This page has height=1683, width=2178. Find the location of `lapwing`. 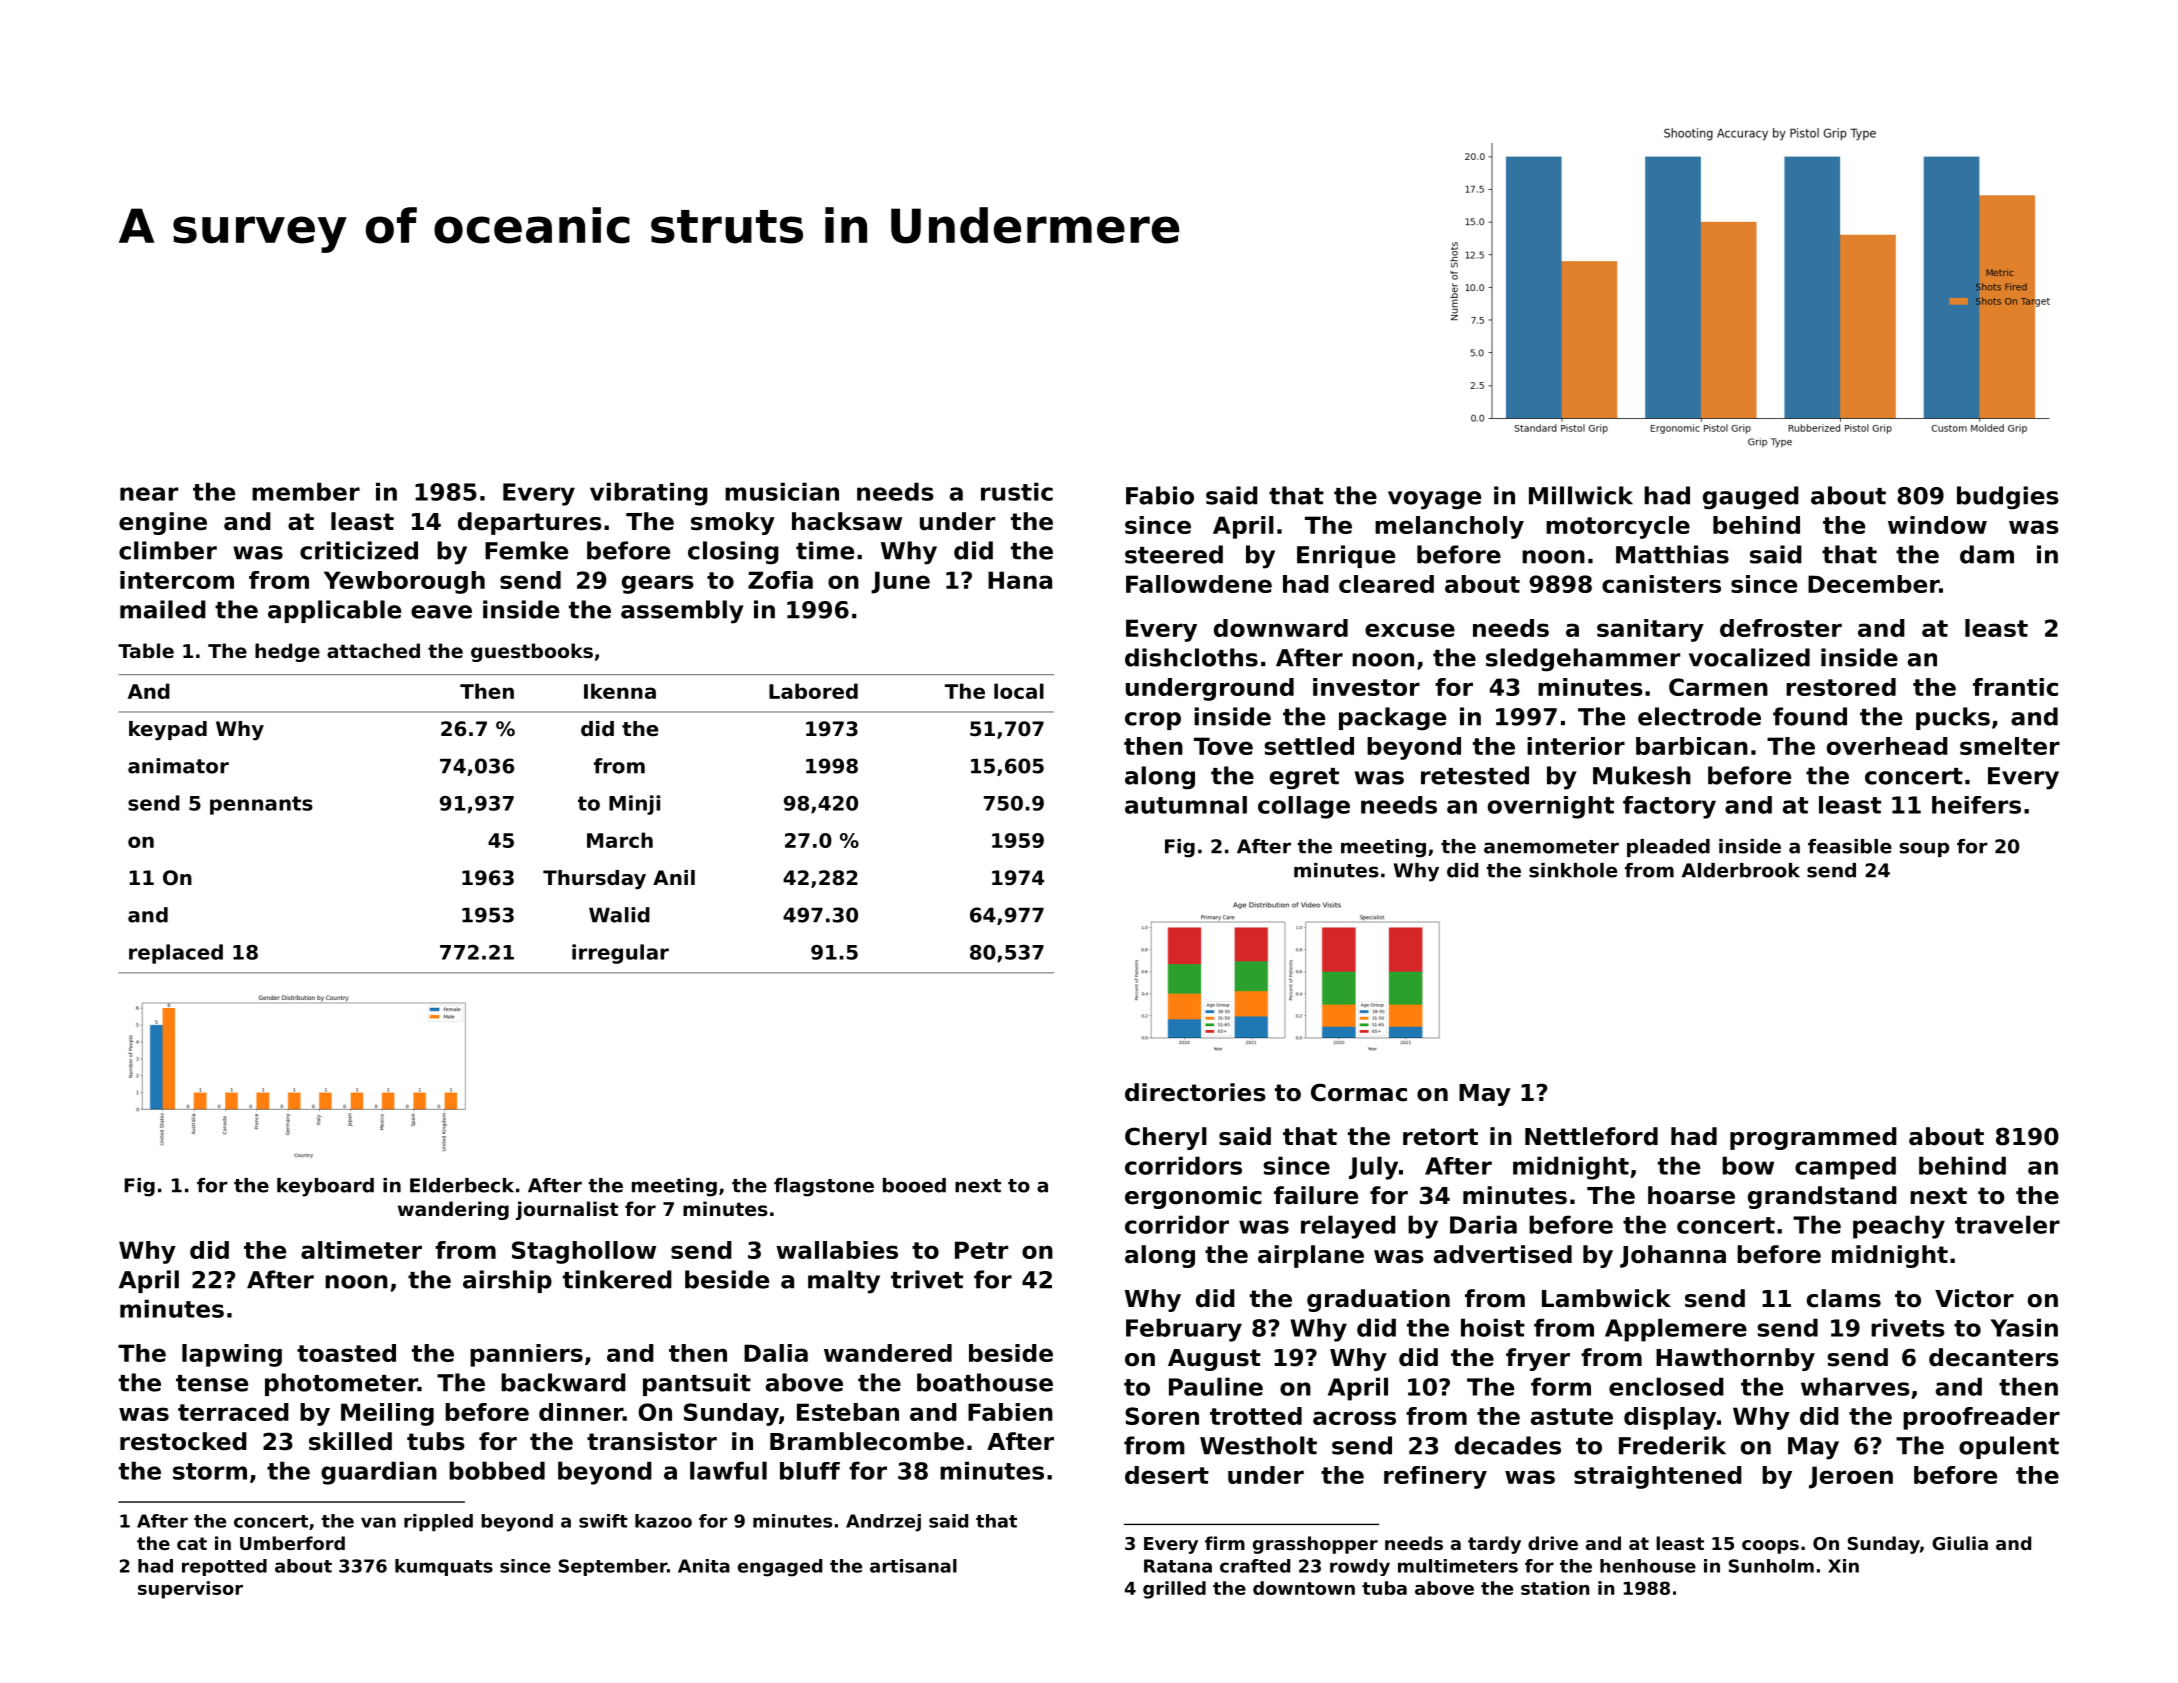

lapwing is located at coordinates (232, 1355).
